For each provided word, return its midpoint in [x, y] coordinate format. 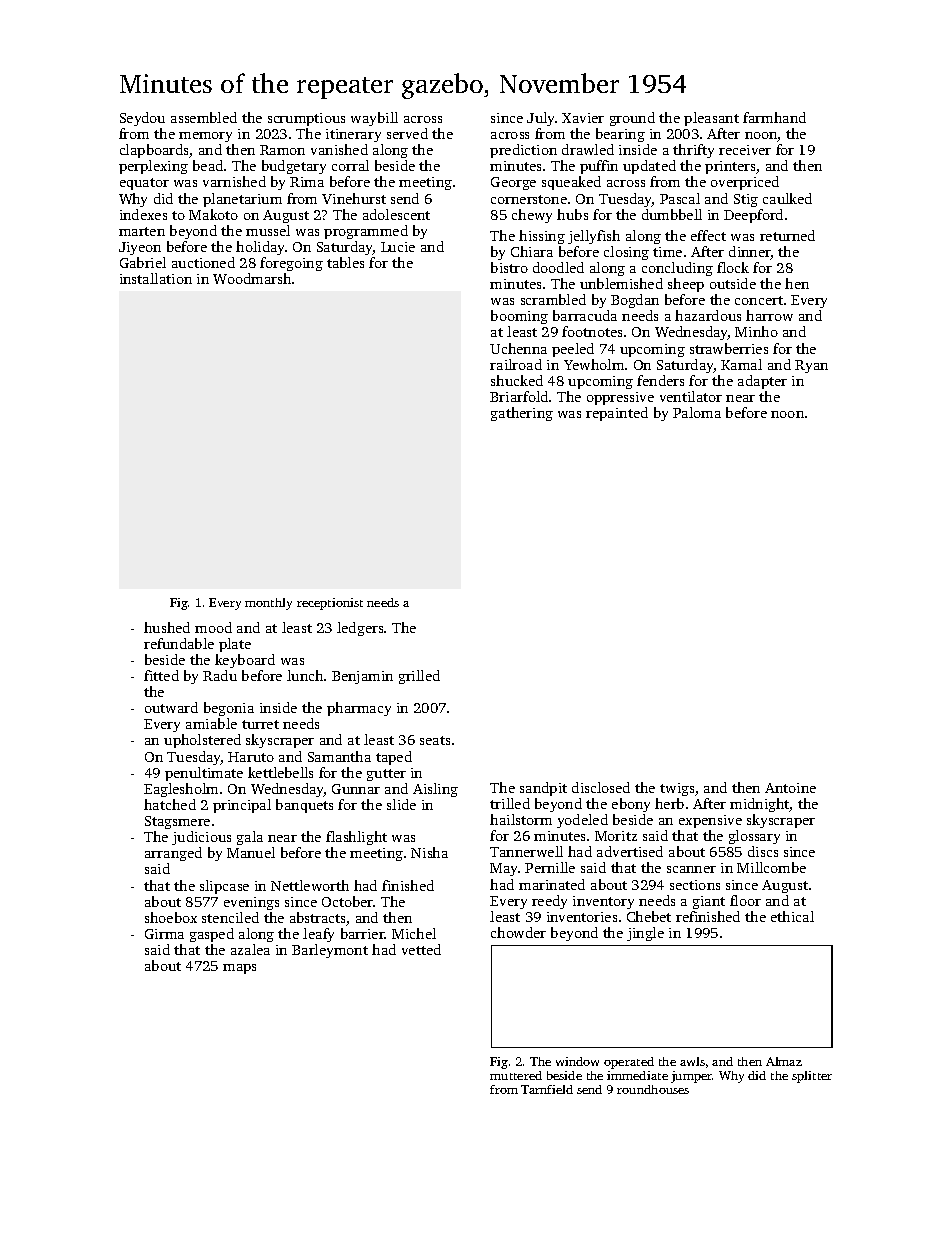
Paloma [697, 412]
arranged [173, 854]
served [407, 133]
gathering [522, 414]
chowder [518, 932]
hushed [167, 627]
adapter [762, 382]
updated [649, 167]
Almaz [784, 1061]
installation [156, 278]
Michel [414, 933]
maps [239, 969]
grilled [419, 677]
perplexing [153, 167]
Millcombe [771, 867]
